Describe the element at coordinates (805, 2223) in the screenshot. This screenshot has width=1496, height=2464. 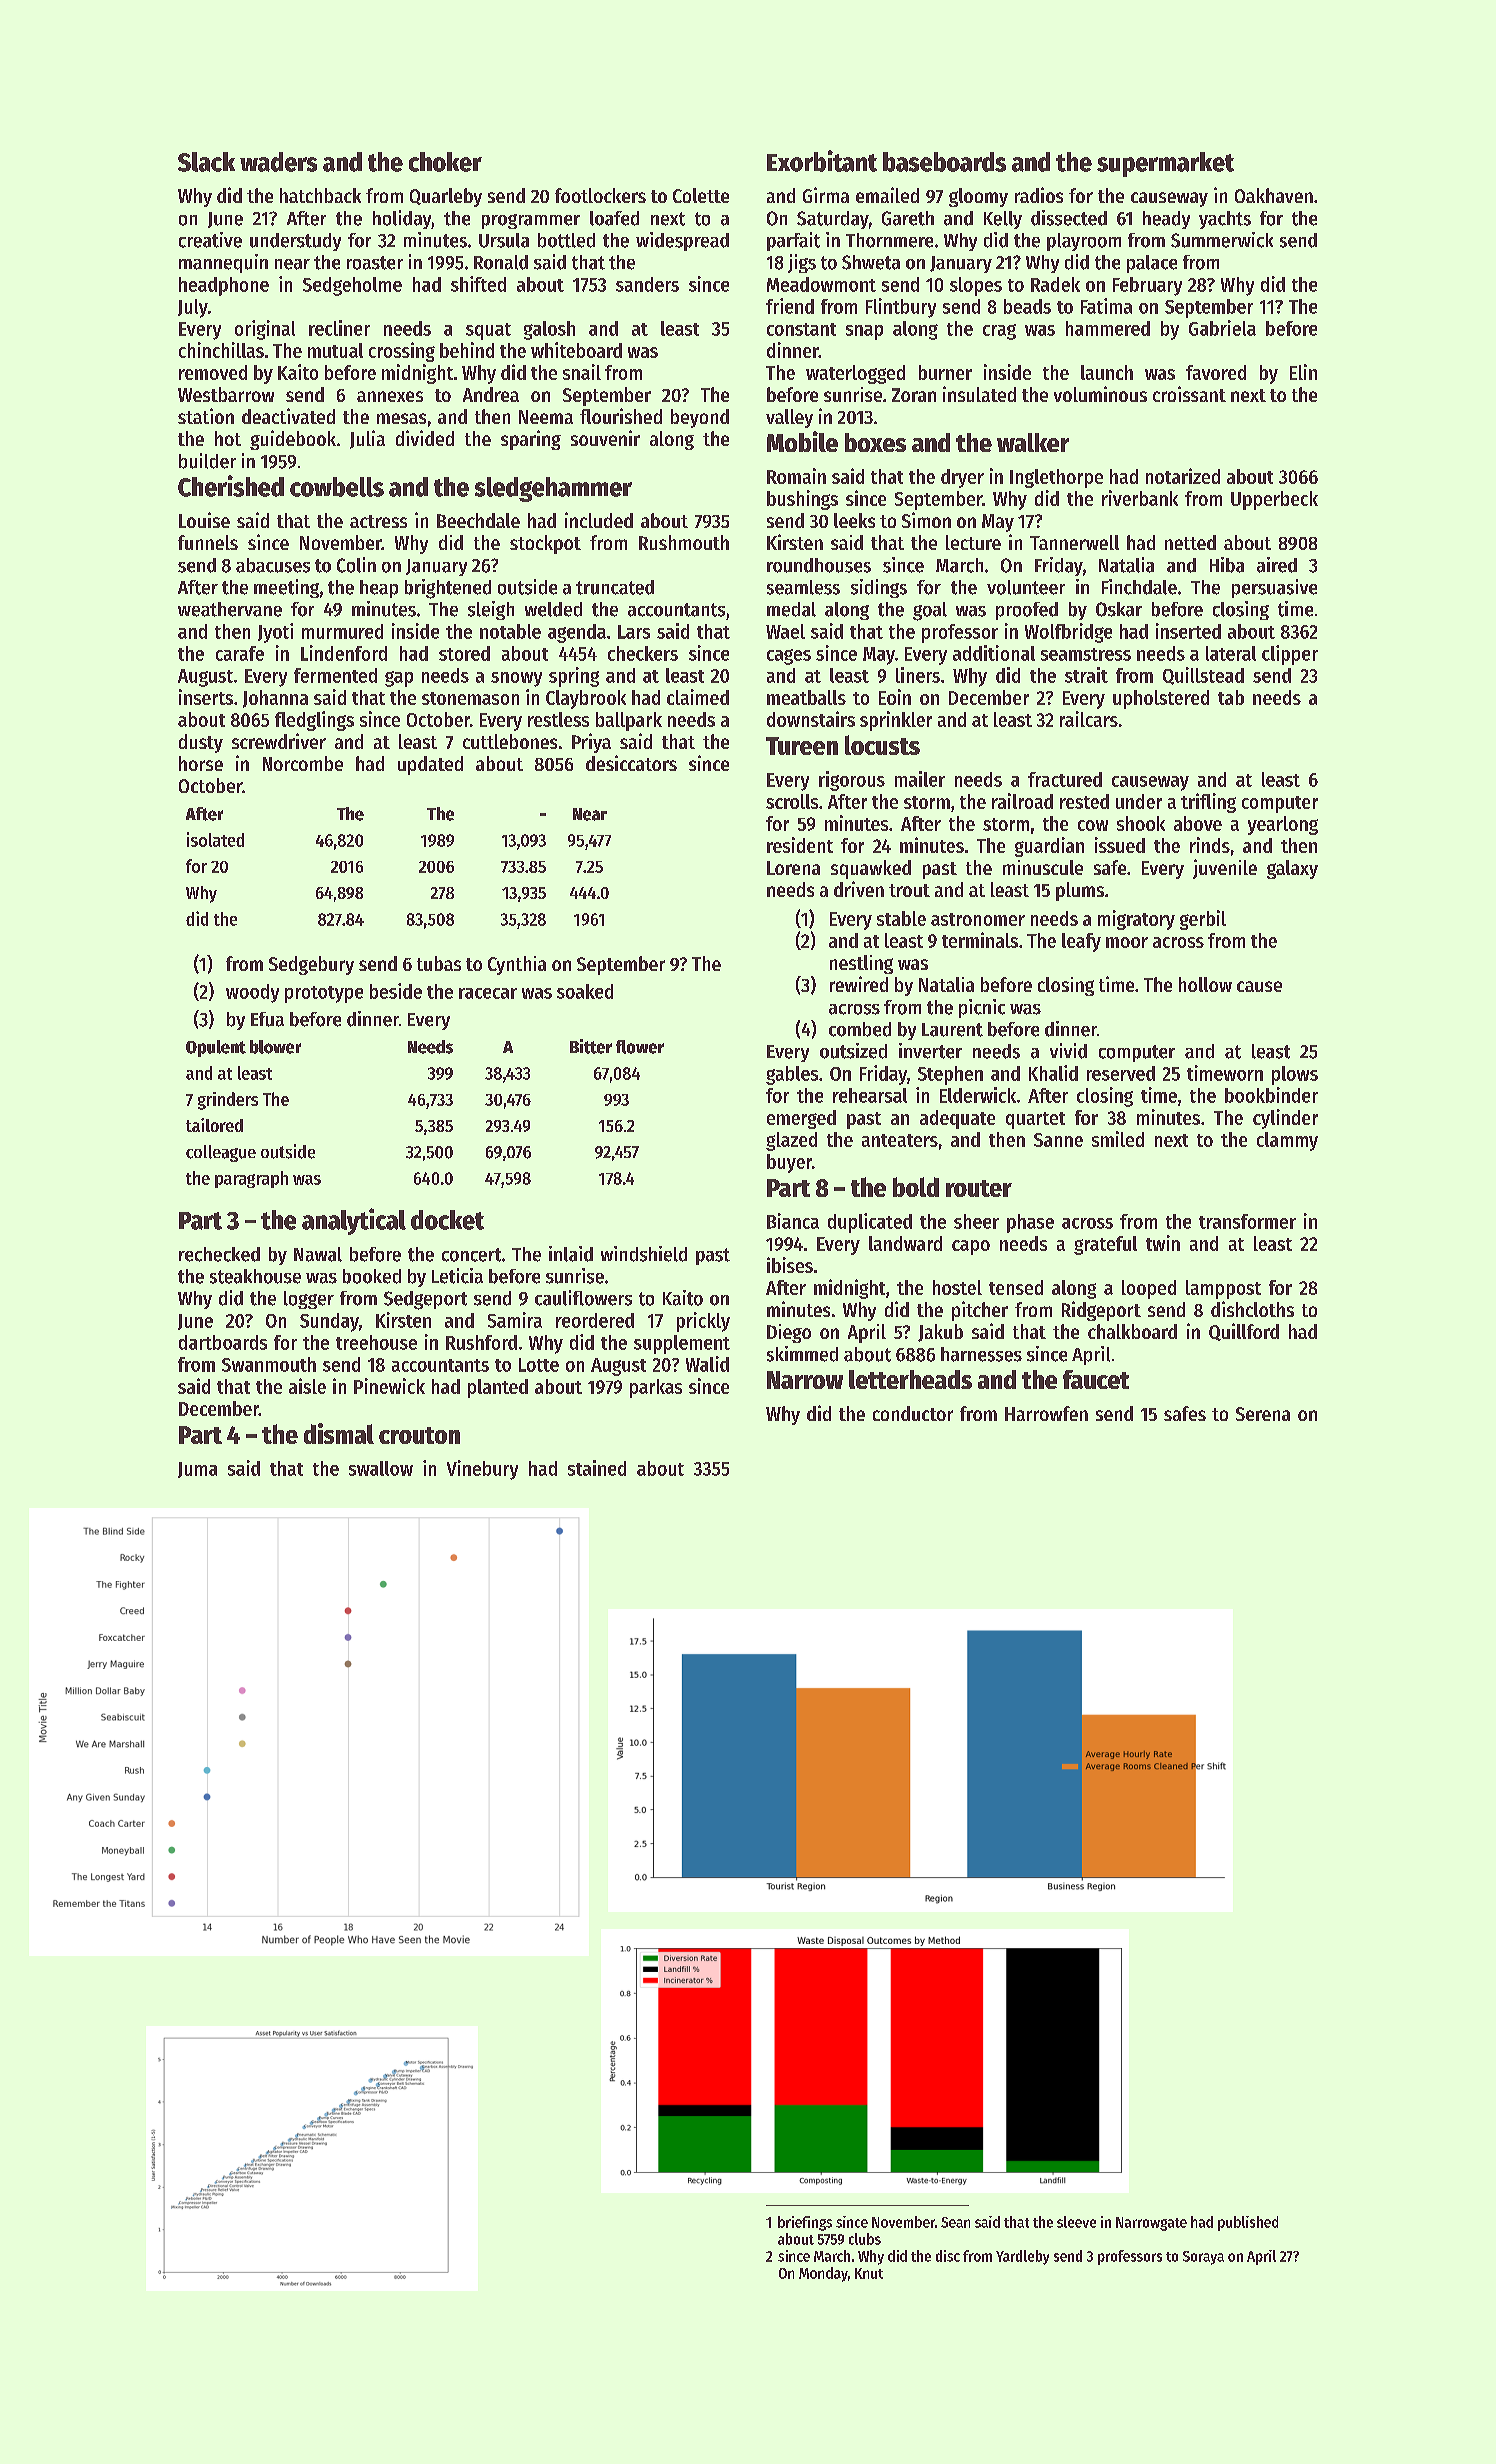
I see `briefings` at that location.
